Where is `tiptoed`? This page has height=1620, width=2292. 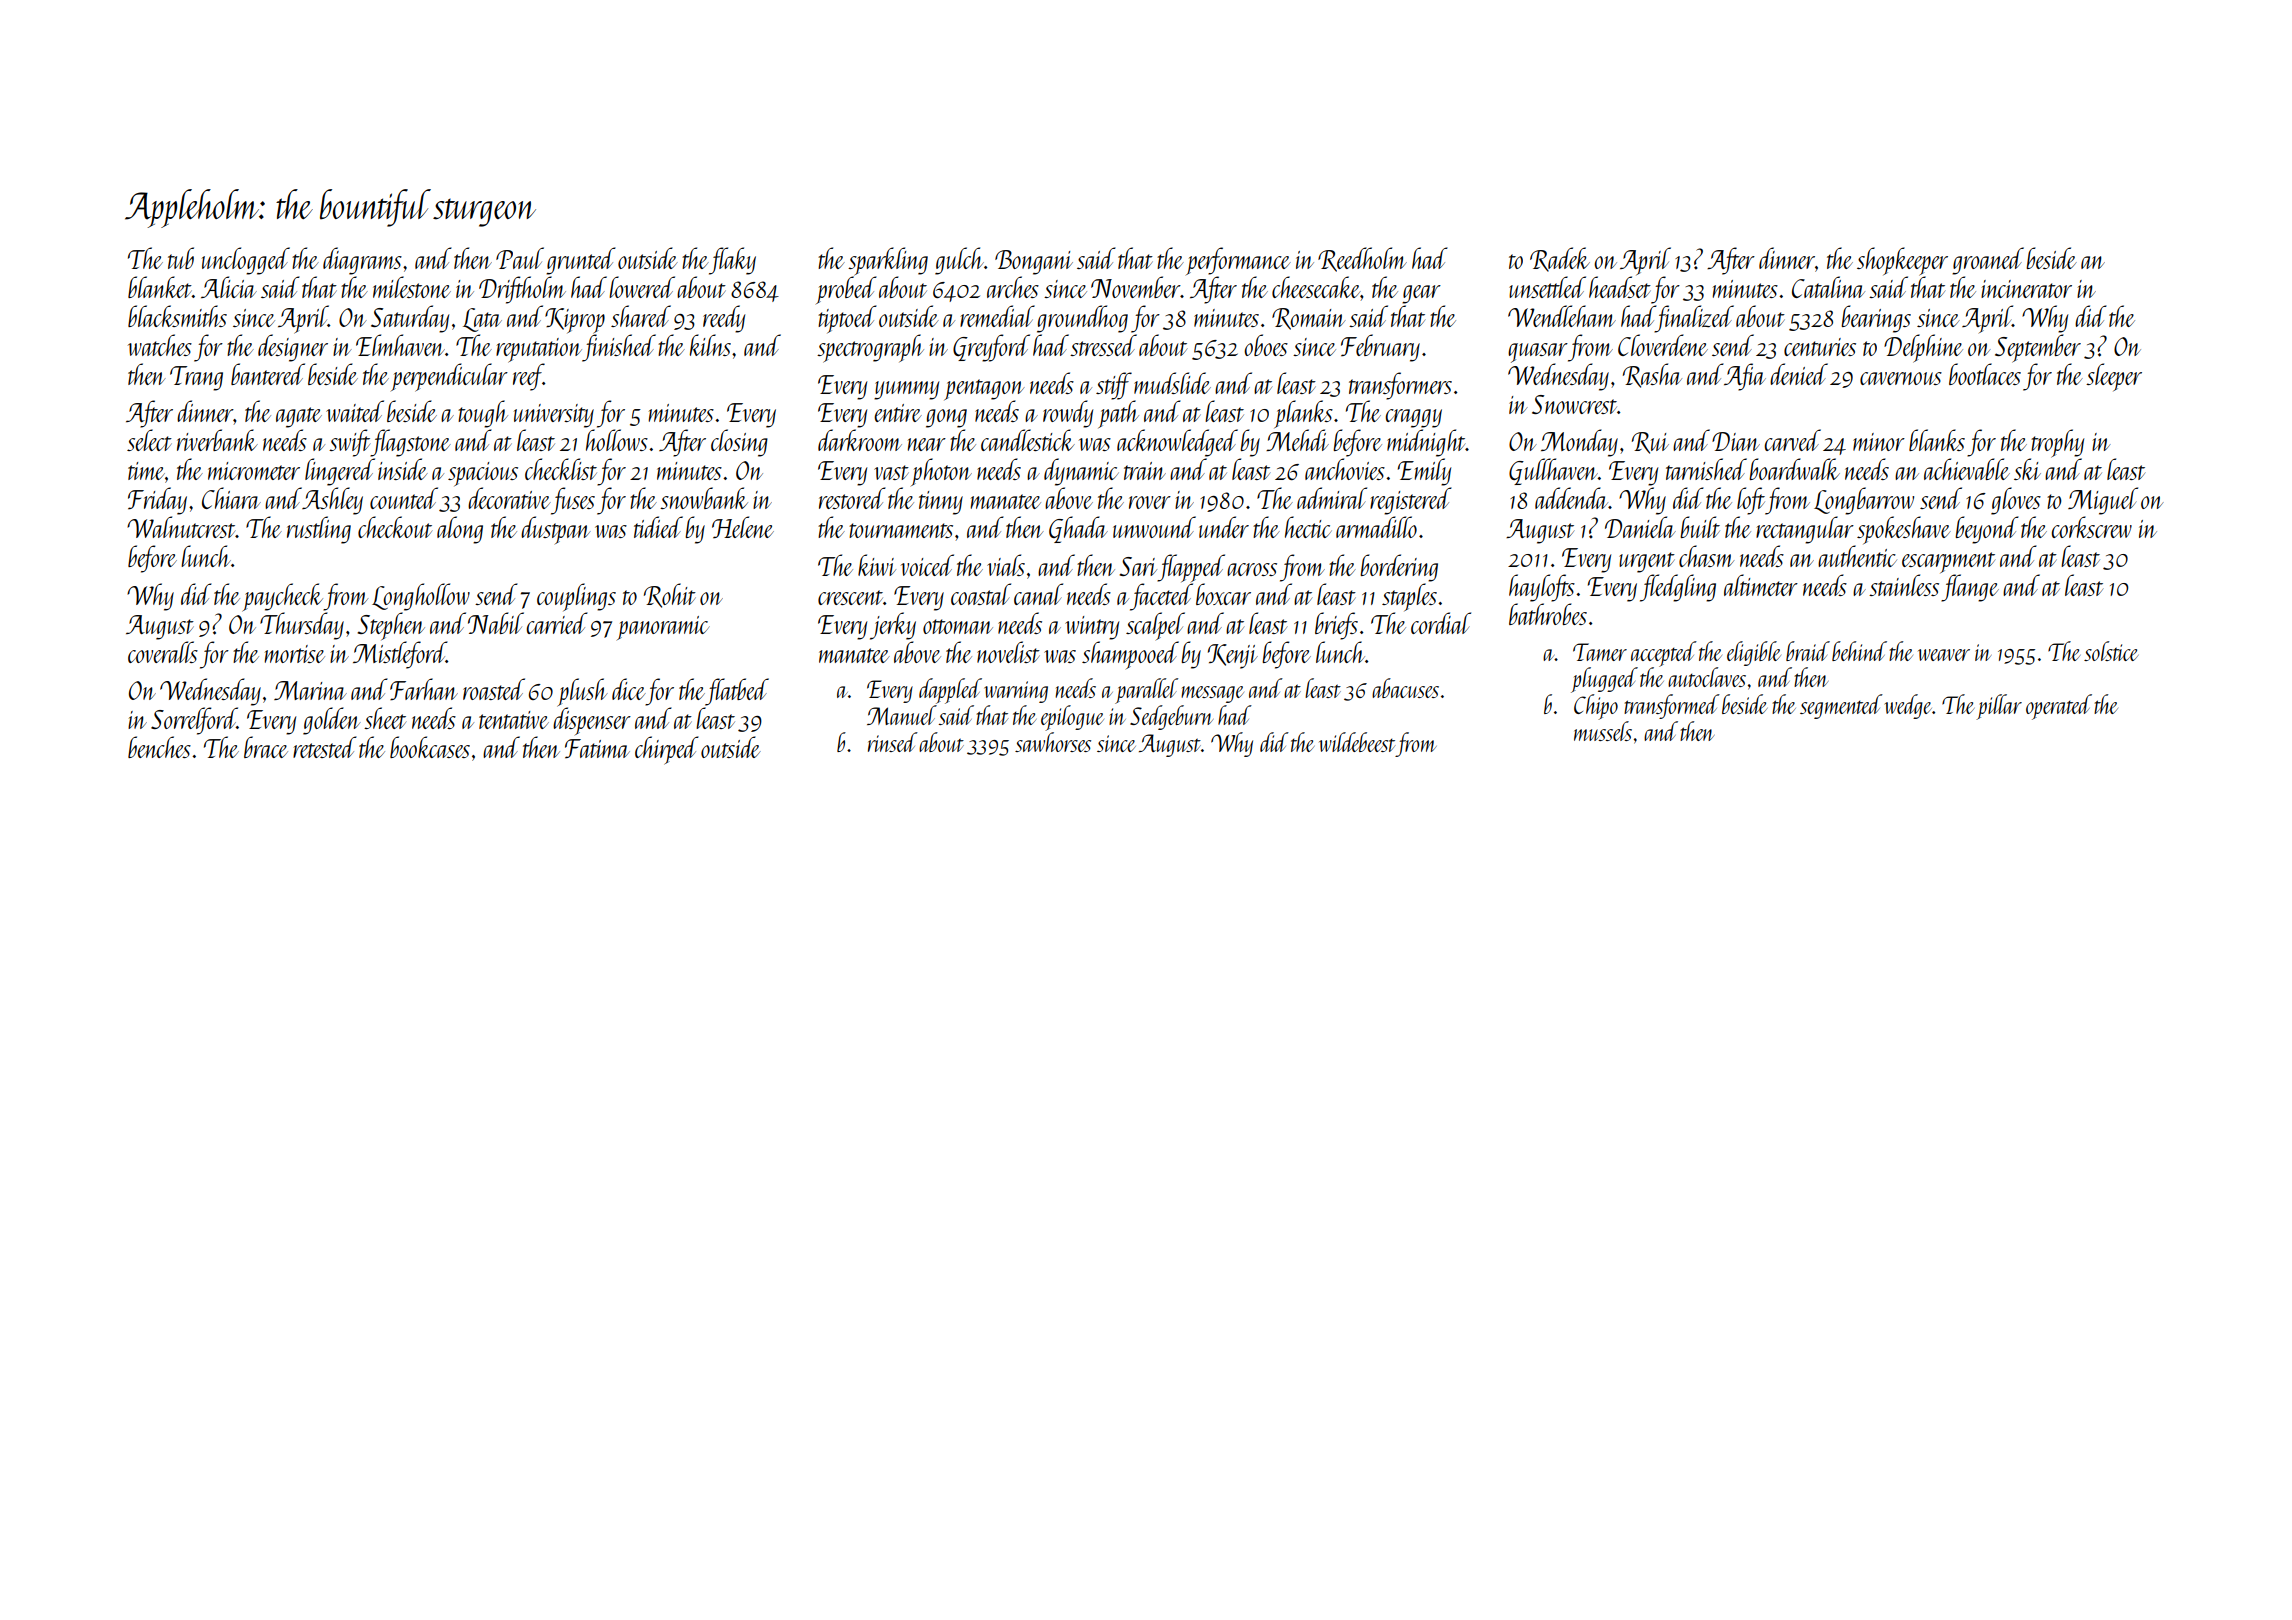
tiptoed is located at coordinates (847, 319).
